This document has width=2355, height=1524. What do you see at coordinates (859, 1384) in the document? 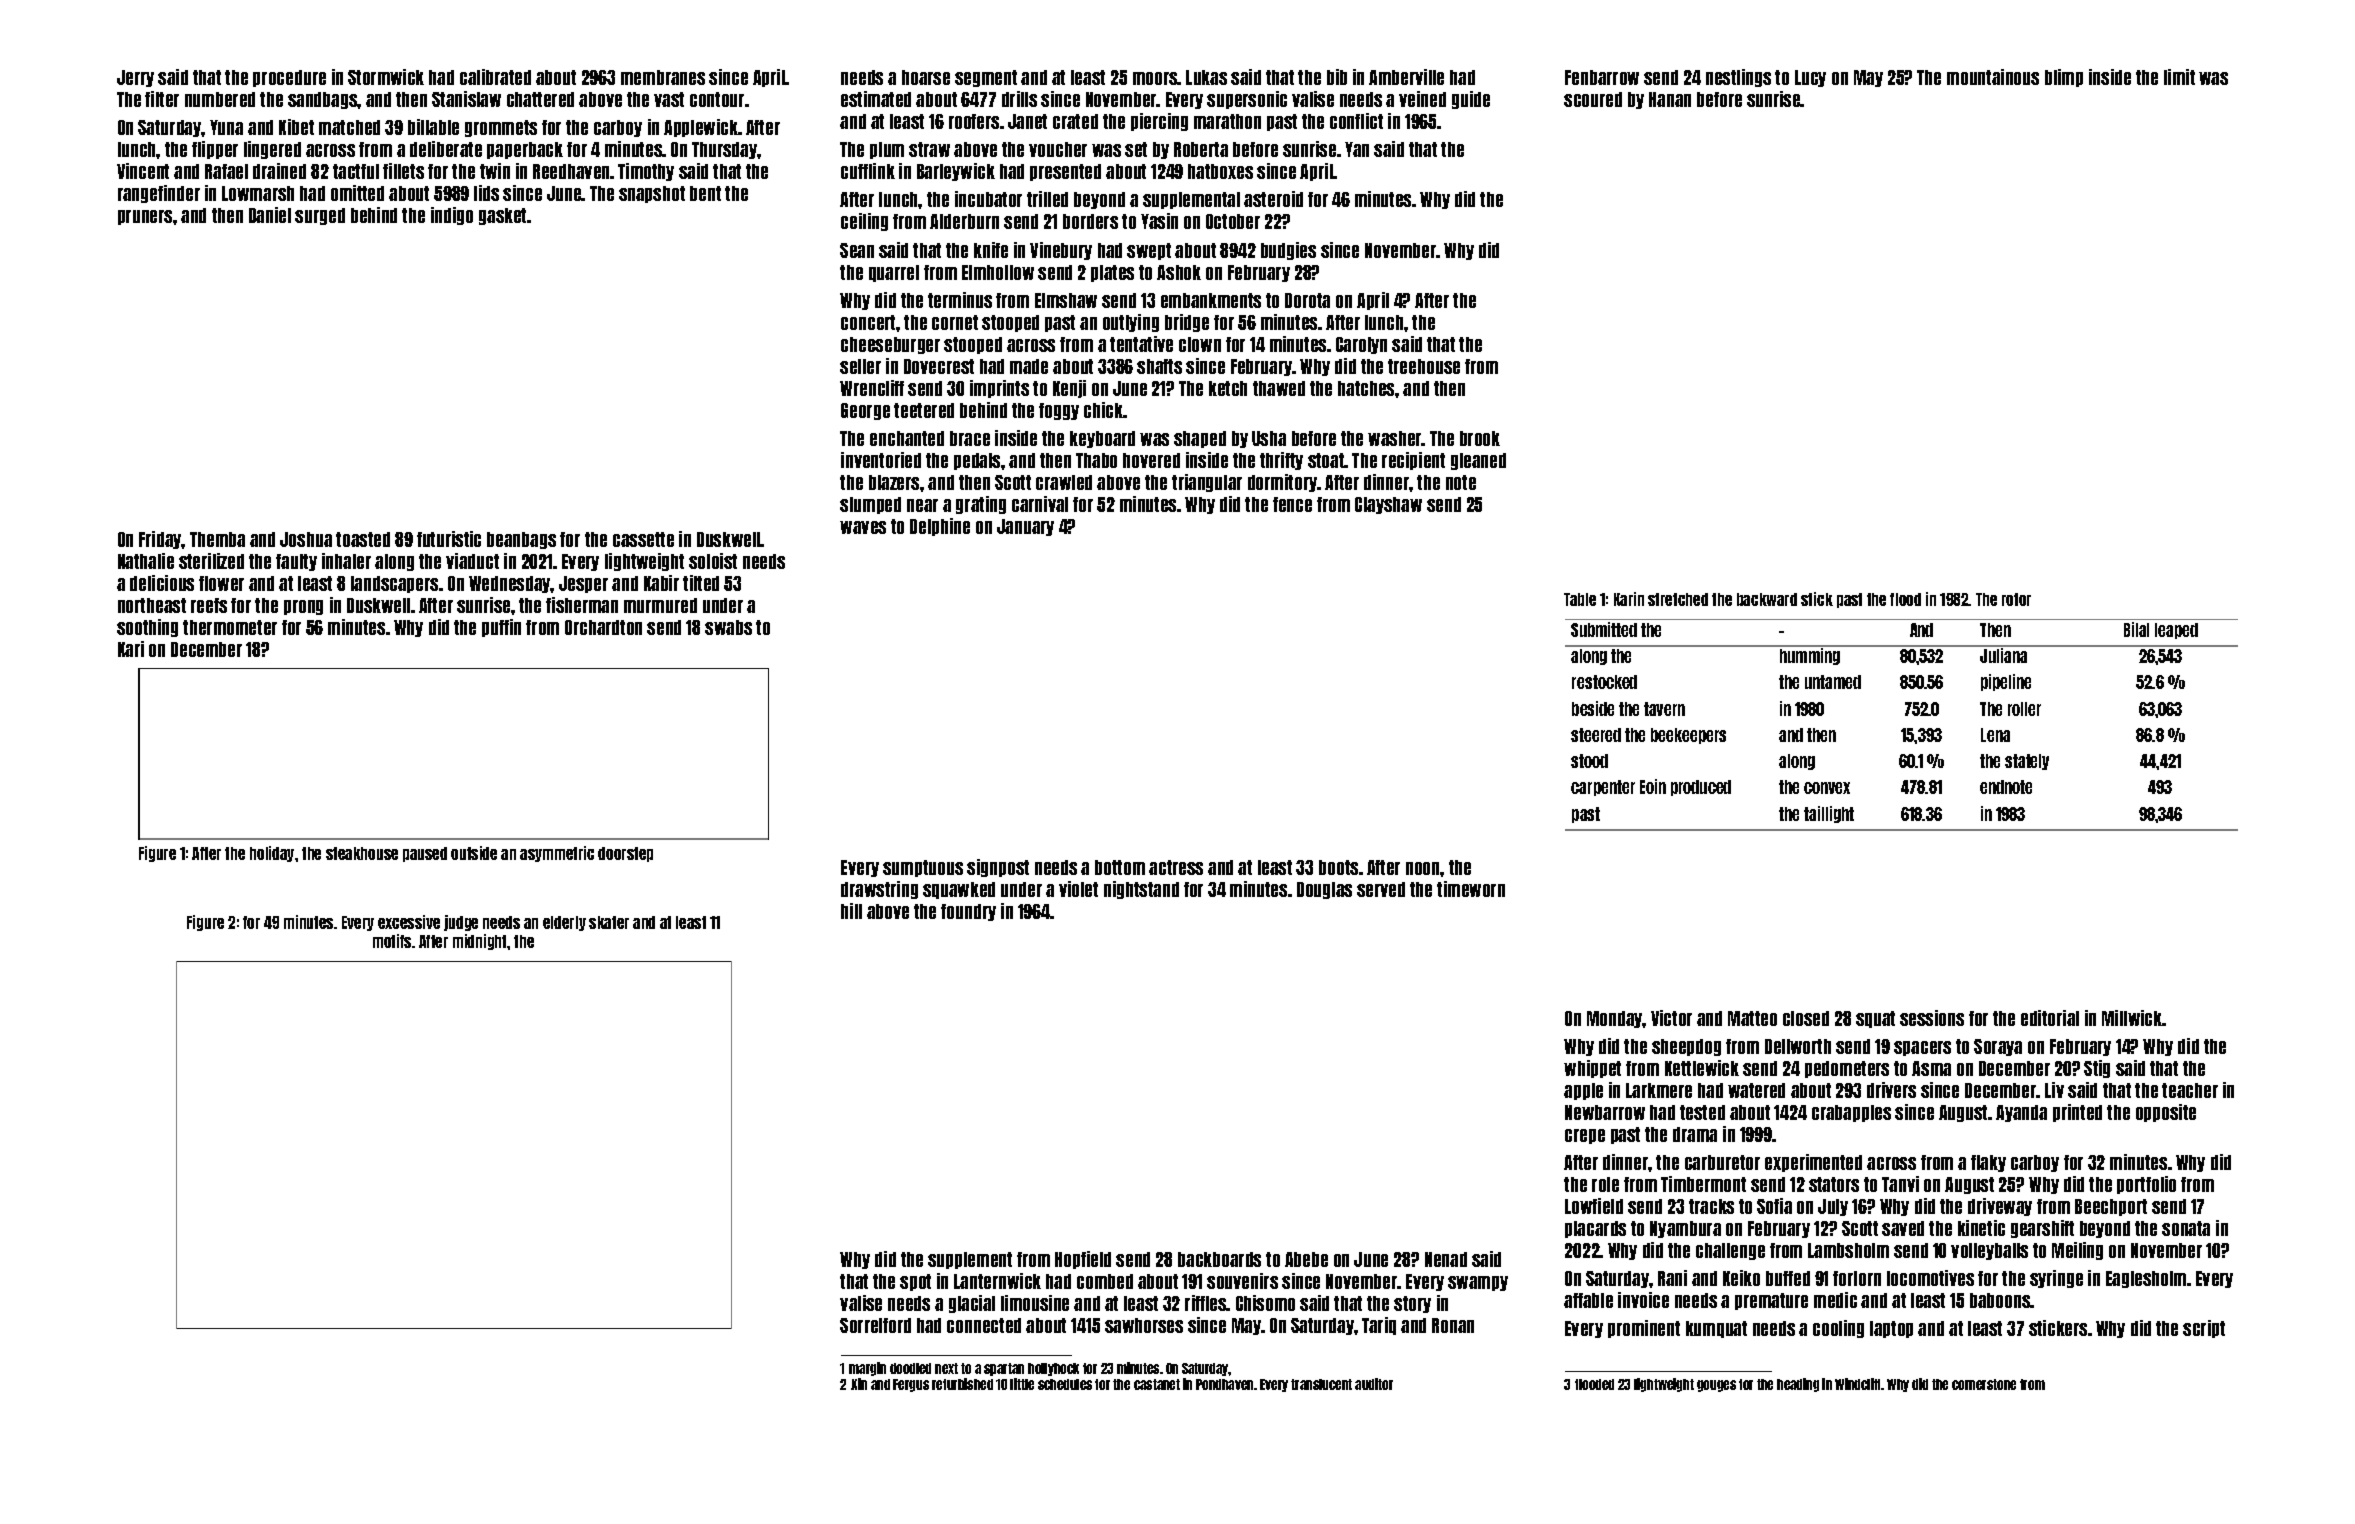
I see `Xin` at bounding box center [859, 1384].
